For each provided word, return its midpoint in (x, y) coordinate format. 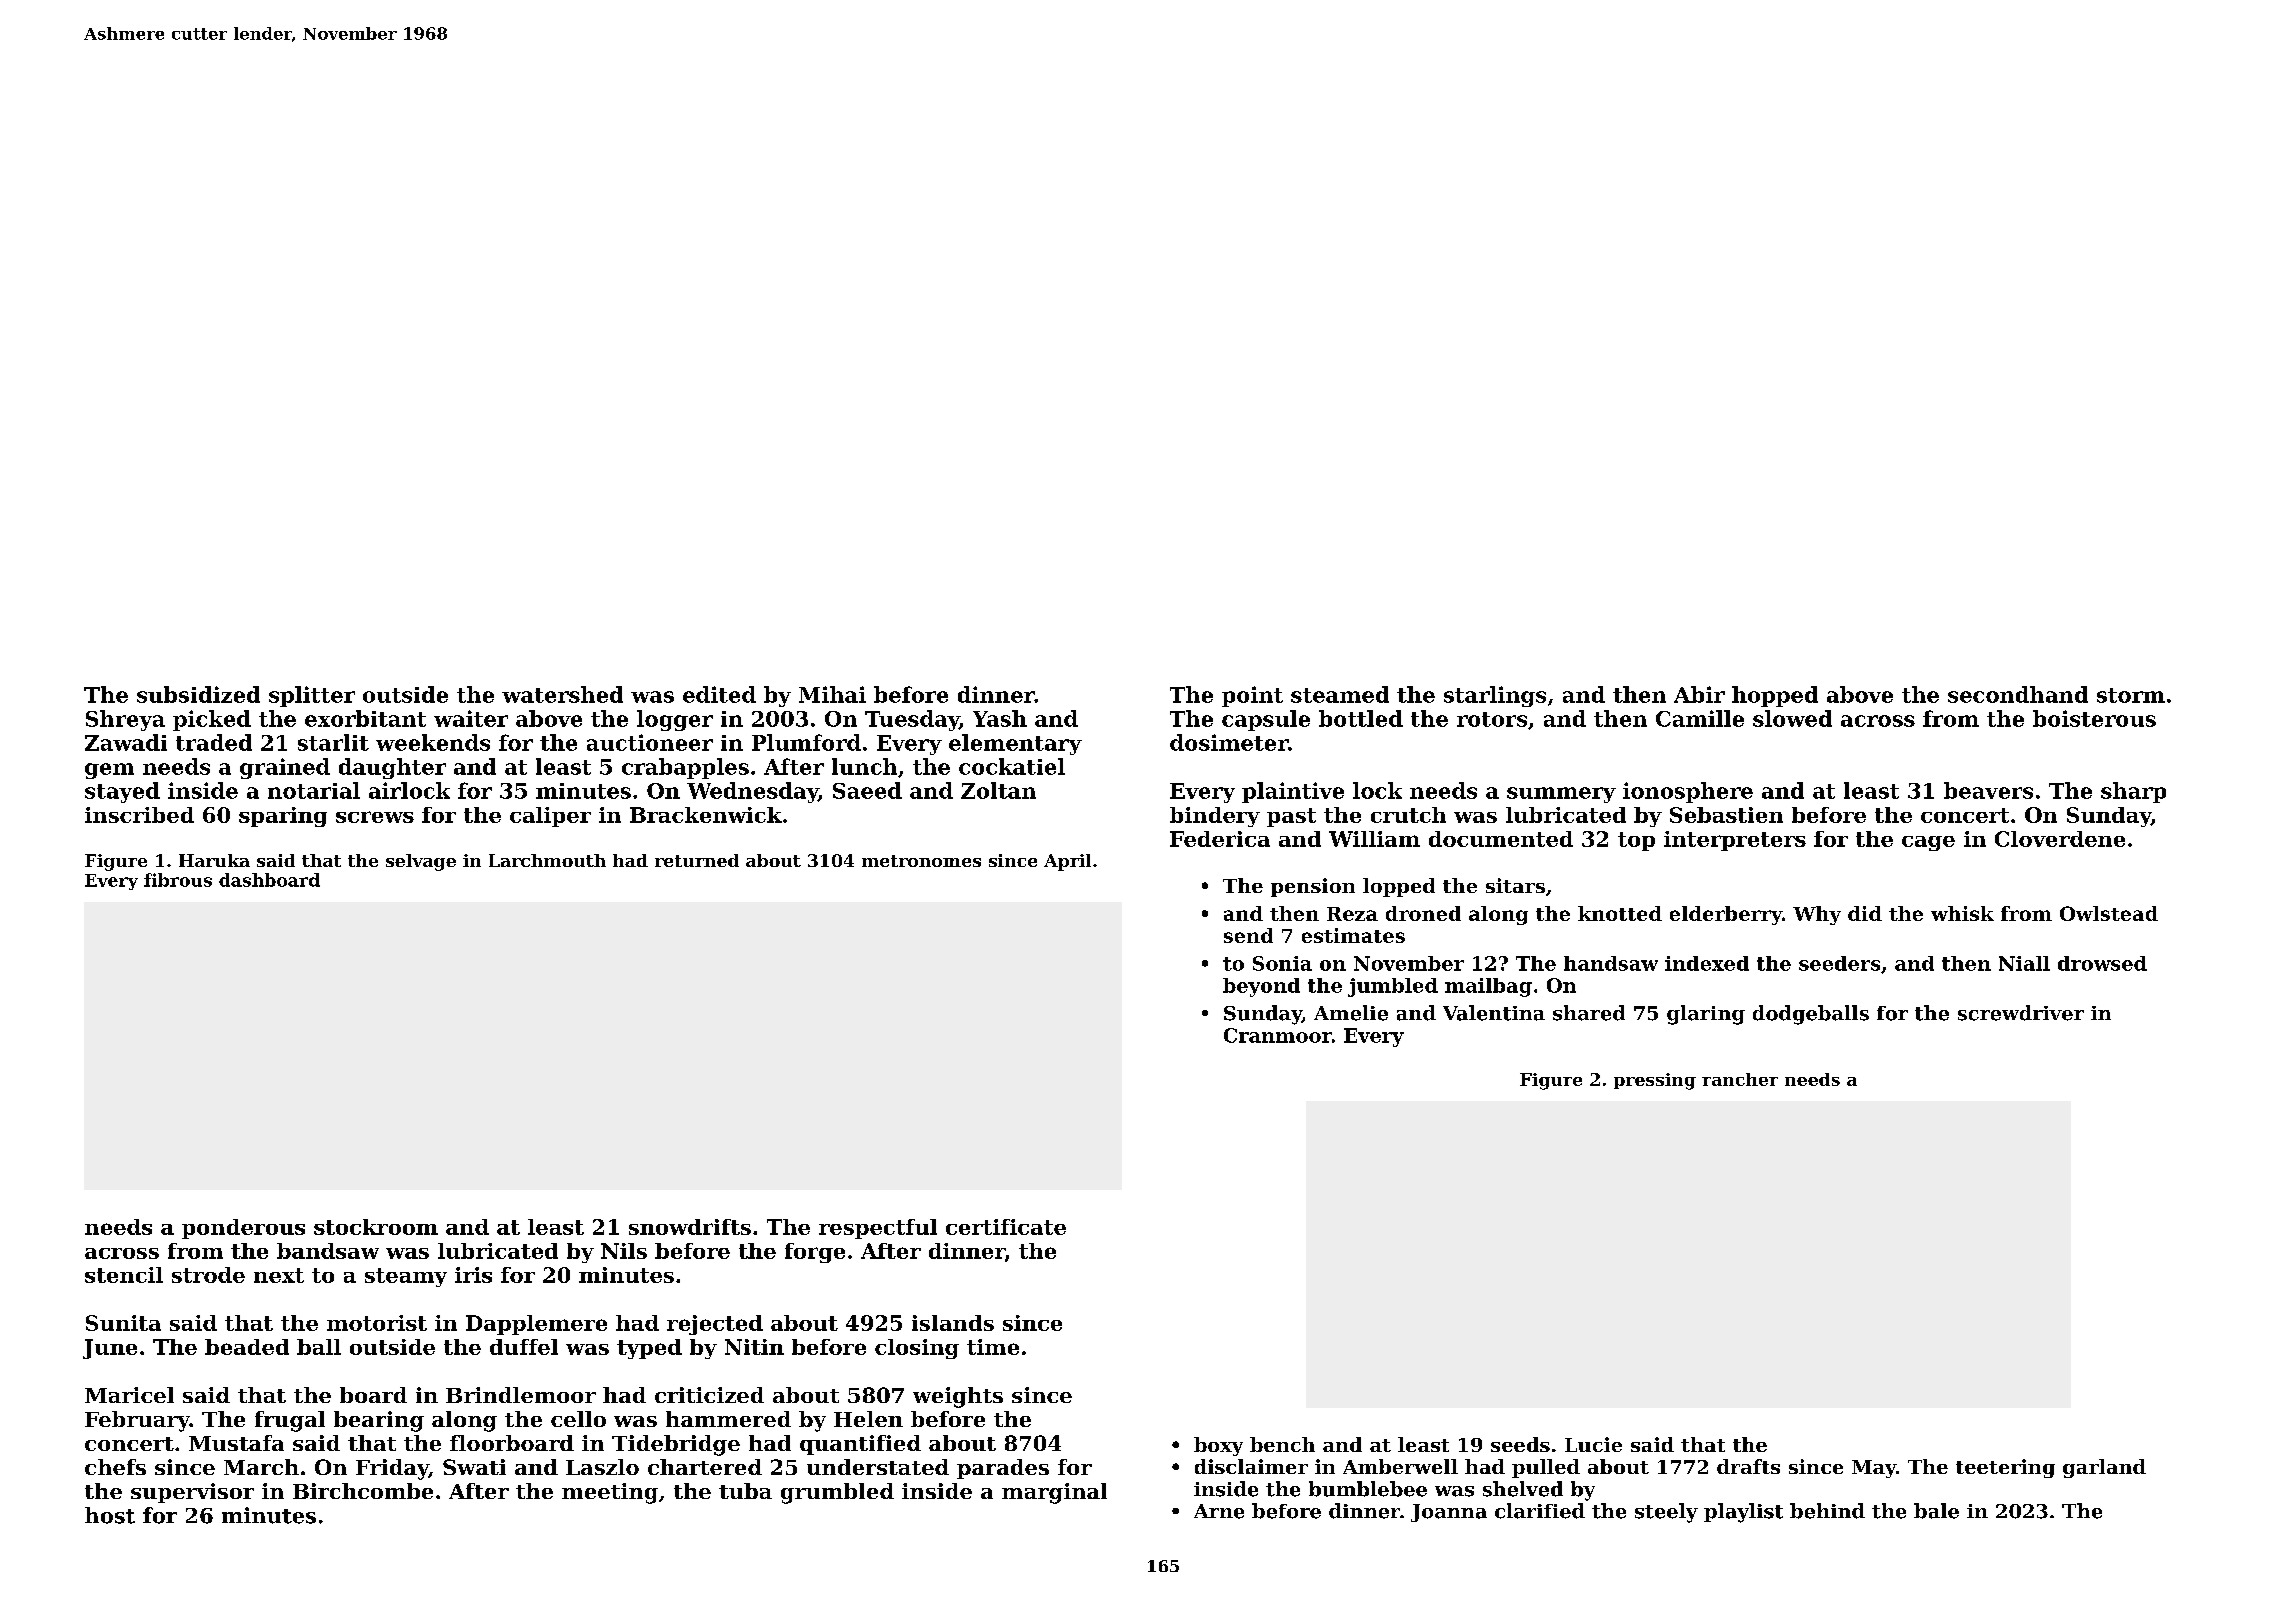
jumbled (1393, 987)
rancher (1740, 1079)
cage (1928, 843)
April (1067, 862)
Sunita (123, 1323)
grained (285, 768)
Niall (2024, 963)
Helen (868, 1419)
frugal (290, 1421)
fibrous (178, 880)
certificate (1006, 1227)
